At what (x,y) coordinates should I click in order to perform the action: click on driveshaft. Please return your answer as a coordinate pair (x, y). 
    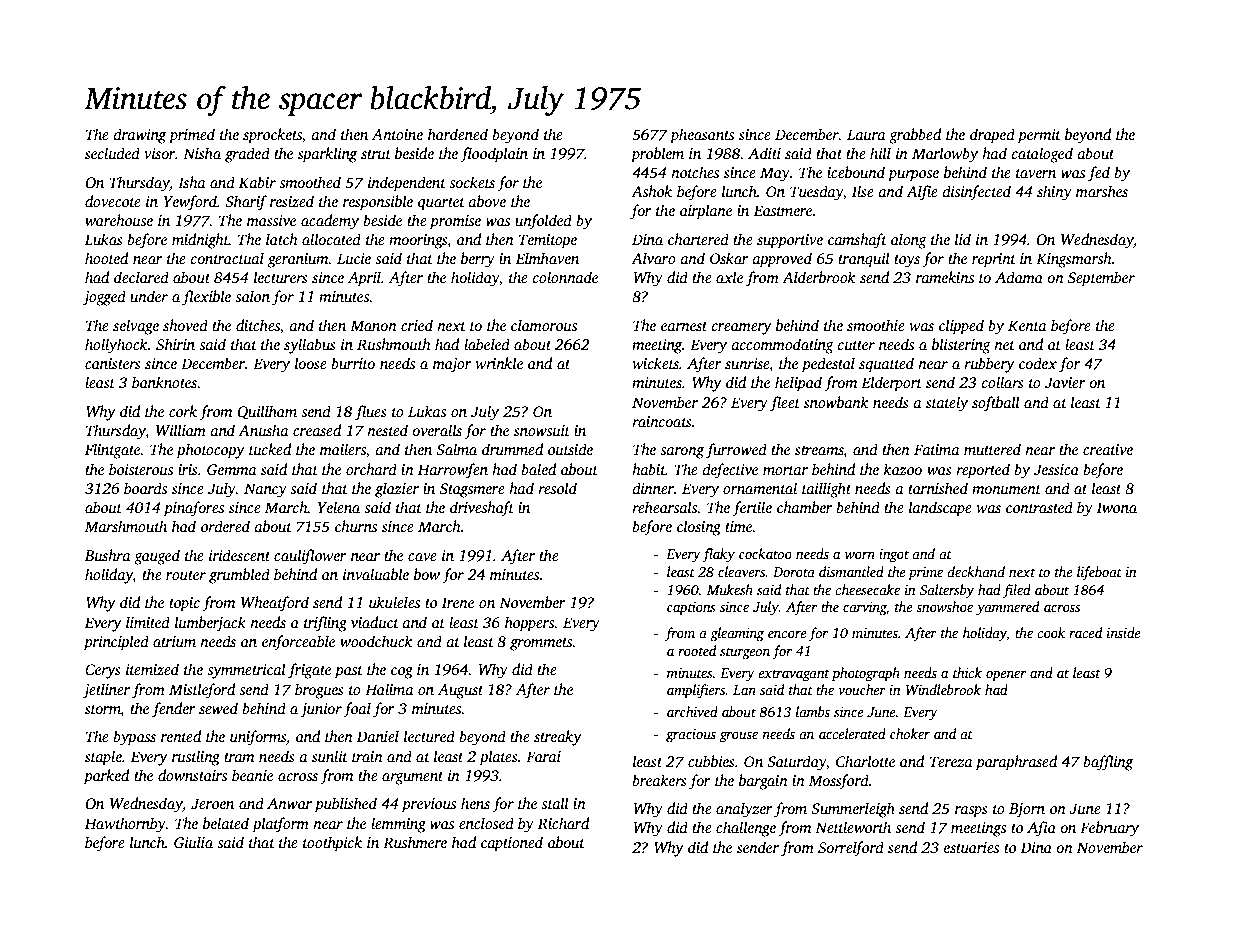
    Looking at the image, I should click on (482, 509).
